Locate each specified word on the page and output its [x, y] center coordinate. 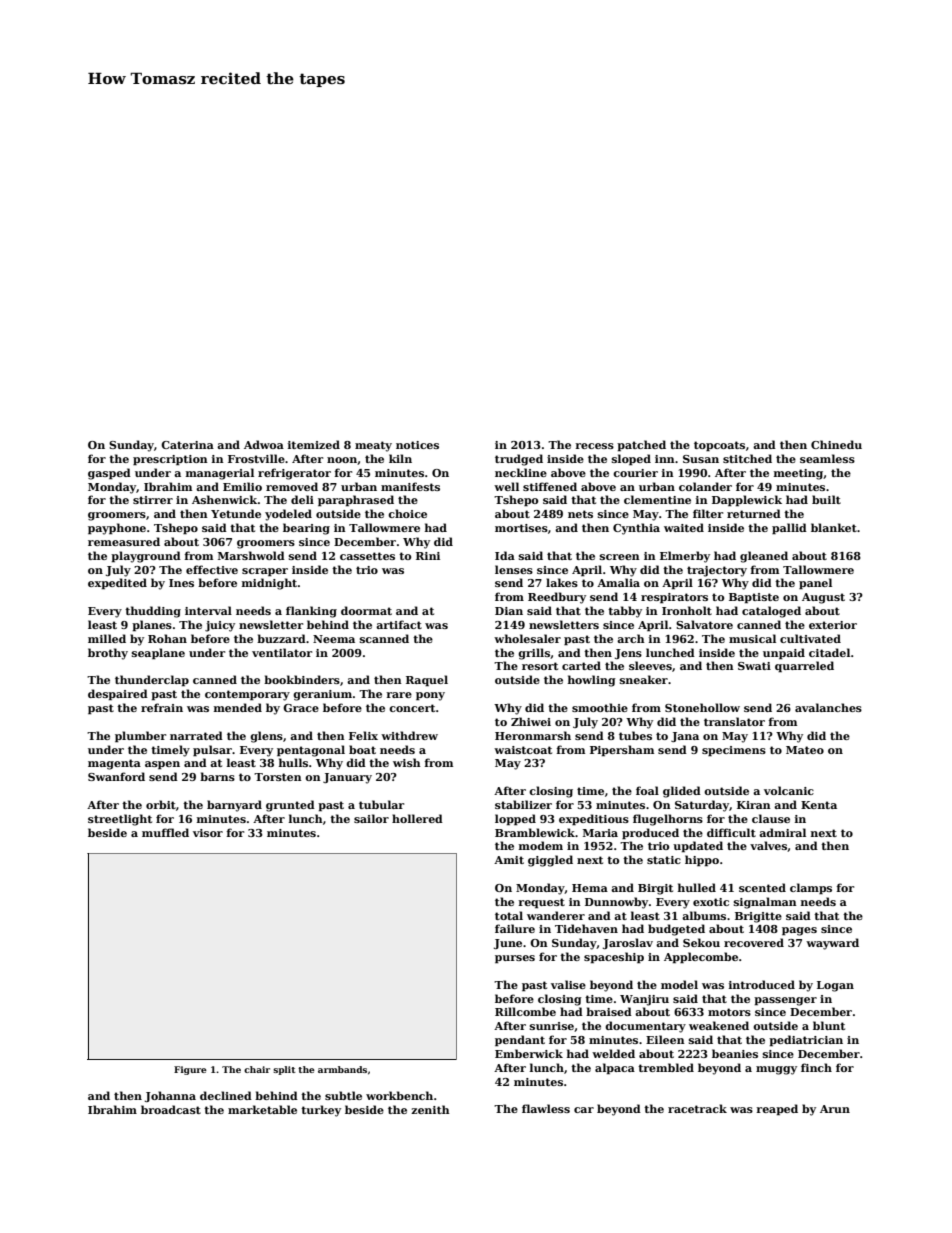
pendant [520, 1041]
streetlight [120, 820]
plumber [140, 737]
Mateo [805, 750]
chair [257, 1069]
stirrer [153, 500]
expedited [117, 584]
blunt [829, 1025]
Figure [190, 1070]
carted [581, 665]
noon [342, 460]
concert [412, 708]
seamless [827, 458]
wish [407, 762]
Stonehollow [702, 707]
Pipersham [622, 751]
